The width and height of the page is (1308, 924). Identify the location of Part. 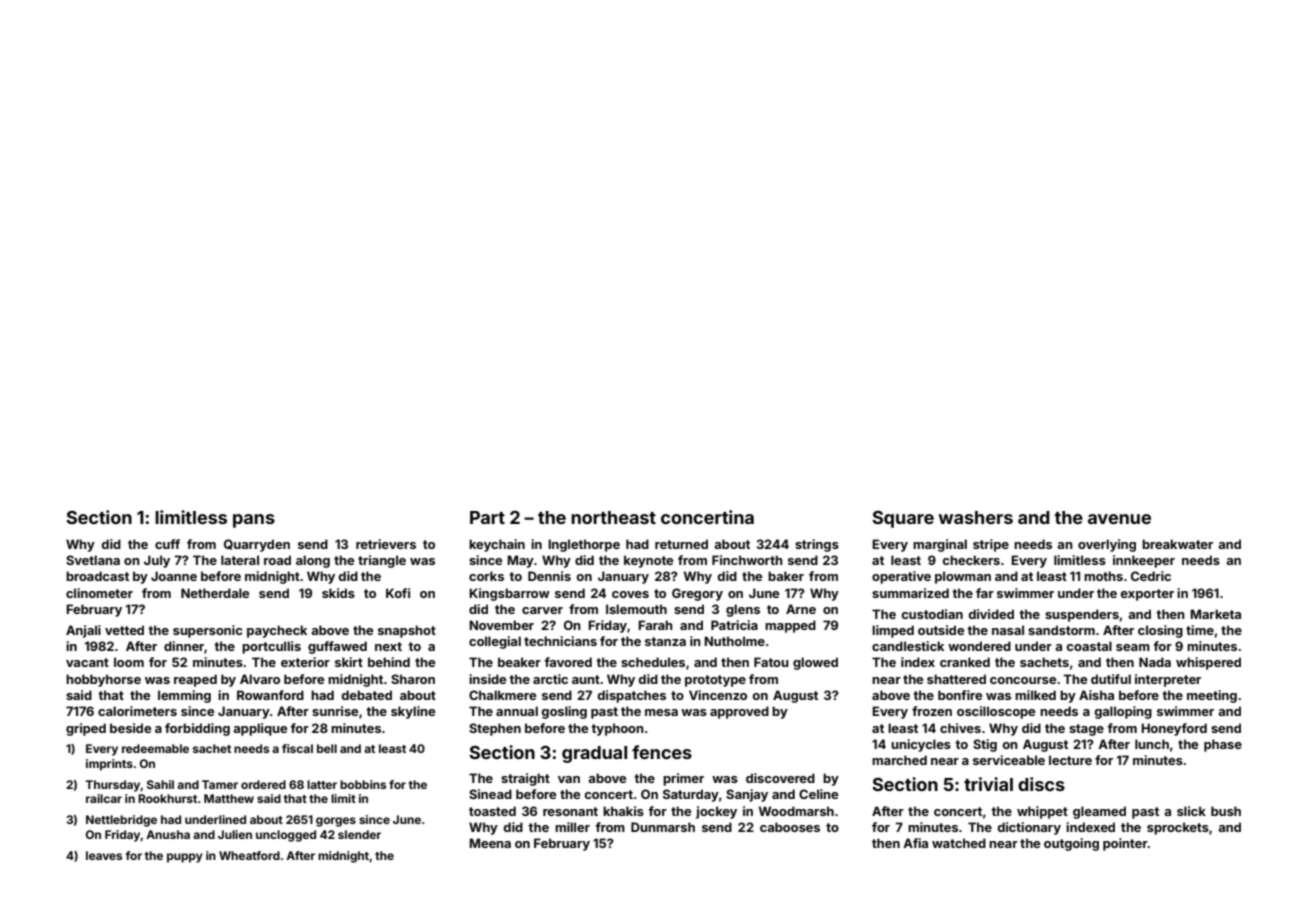
(487, 517).
